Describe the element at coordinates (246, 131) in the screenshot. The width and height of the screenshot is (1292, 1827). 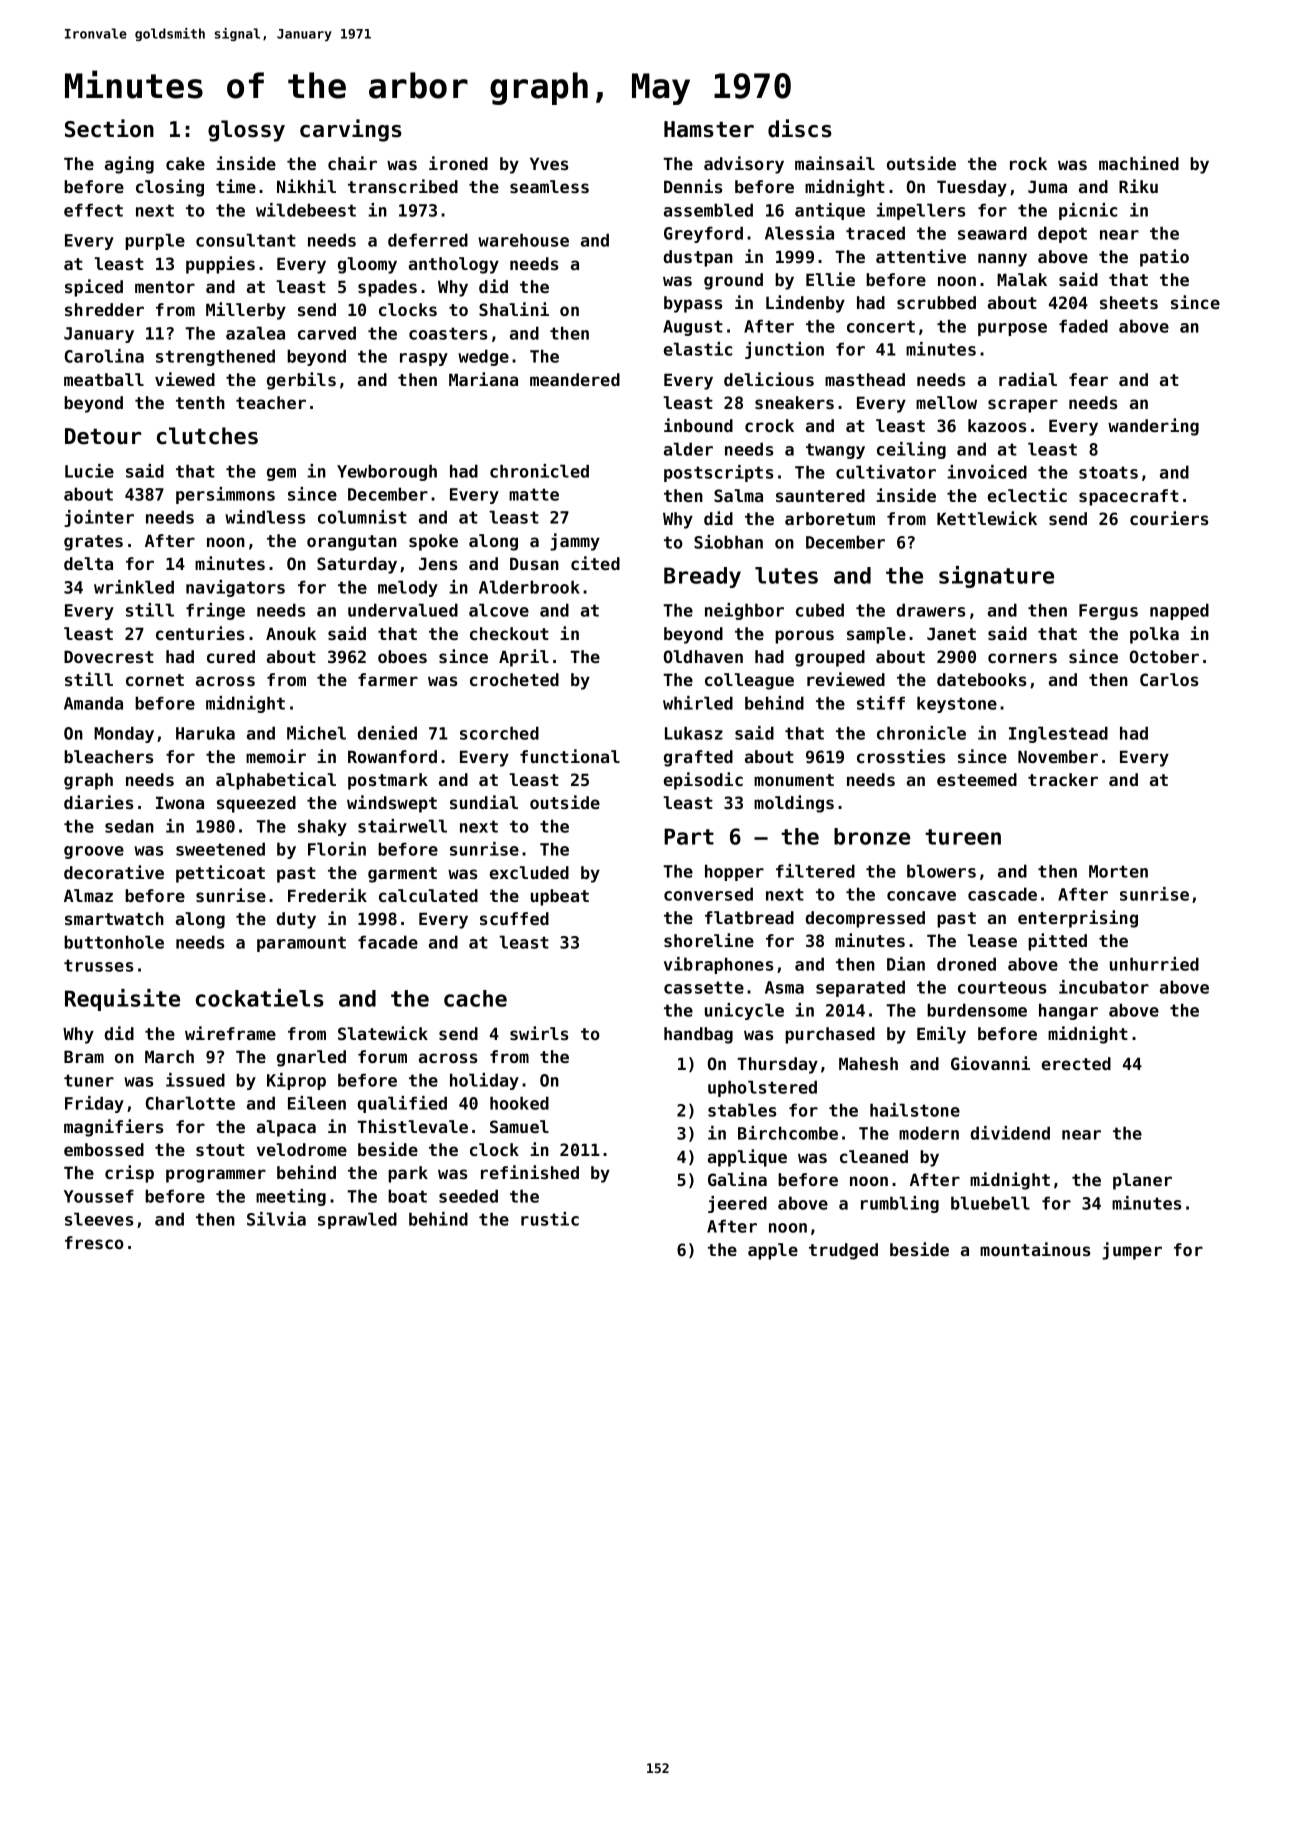
I see `glossy` at that location.
